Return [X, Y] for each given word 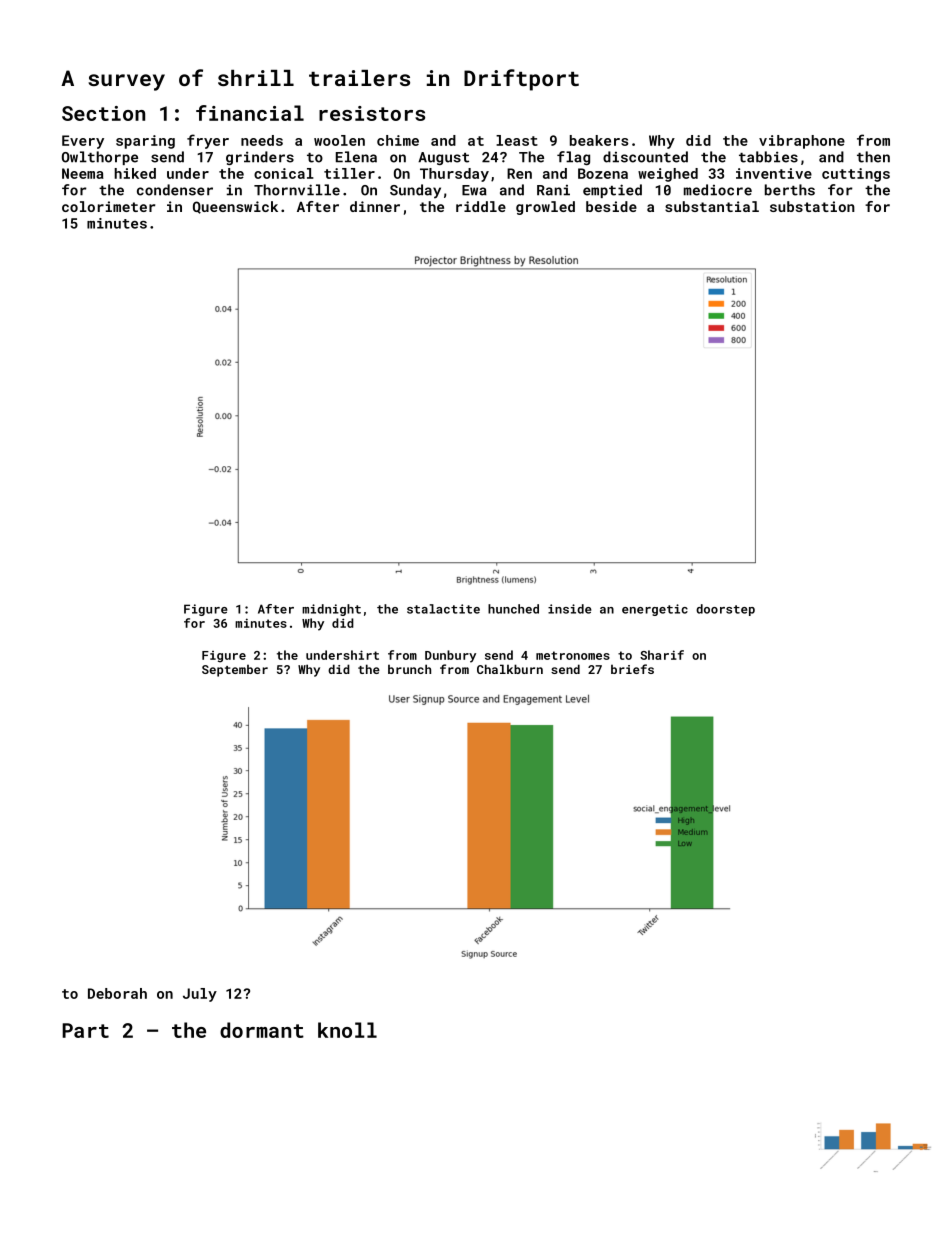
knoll [347, 1030]
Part [85, 1030]
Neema [83, 173]
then [873, 157]
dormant [262, 1030]
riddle [481, 206]
